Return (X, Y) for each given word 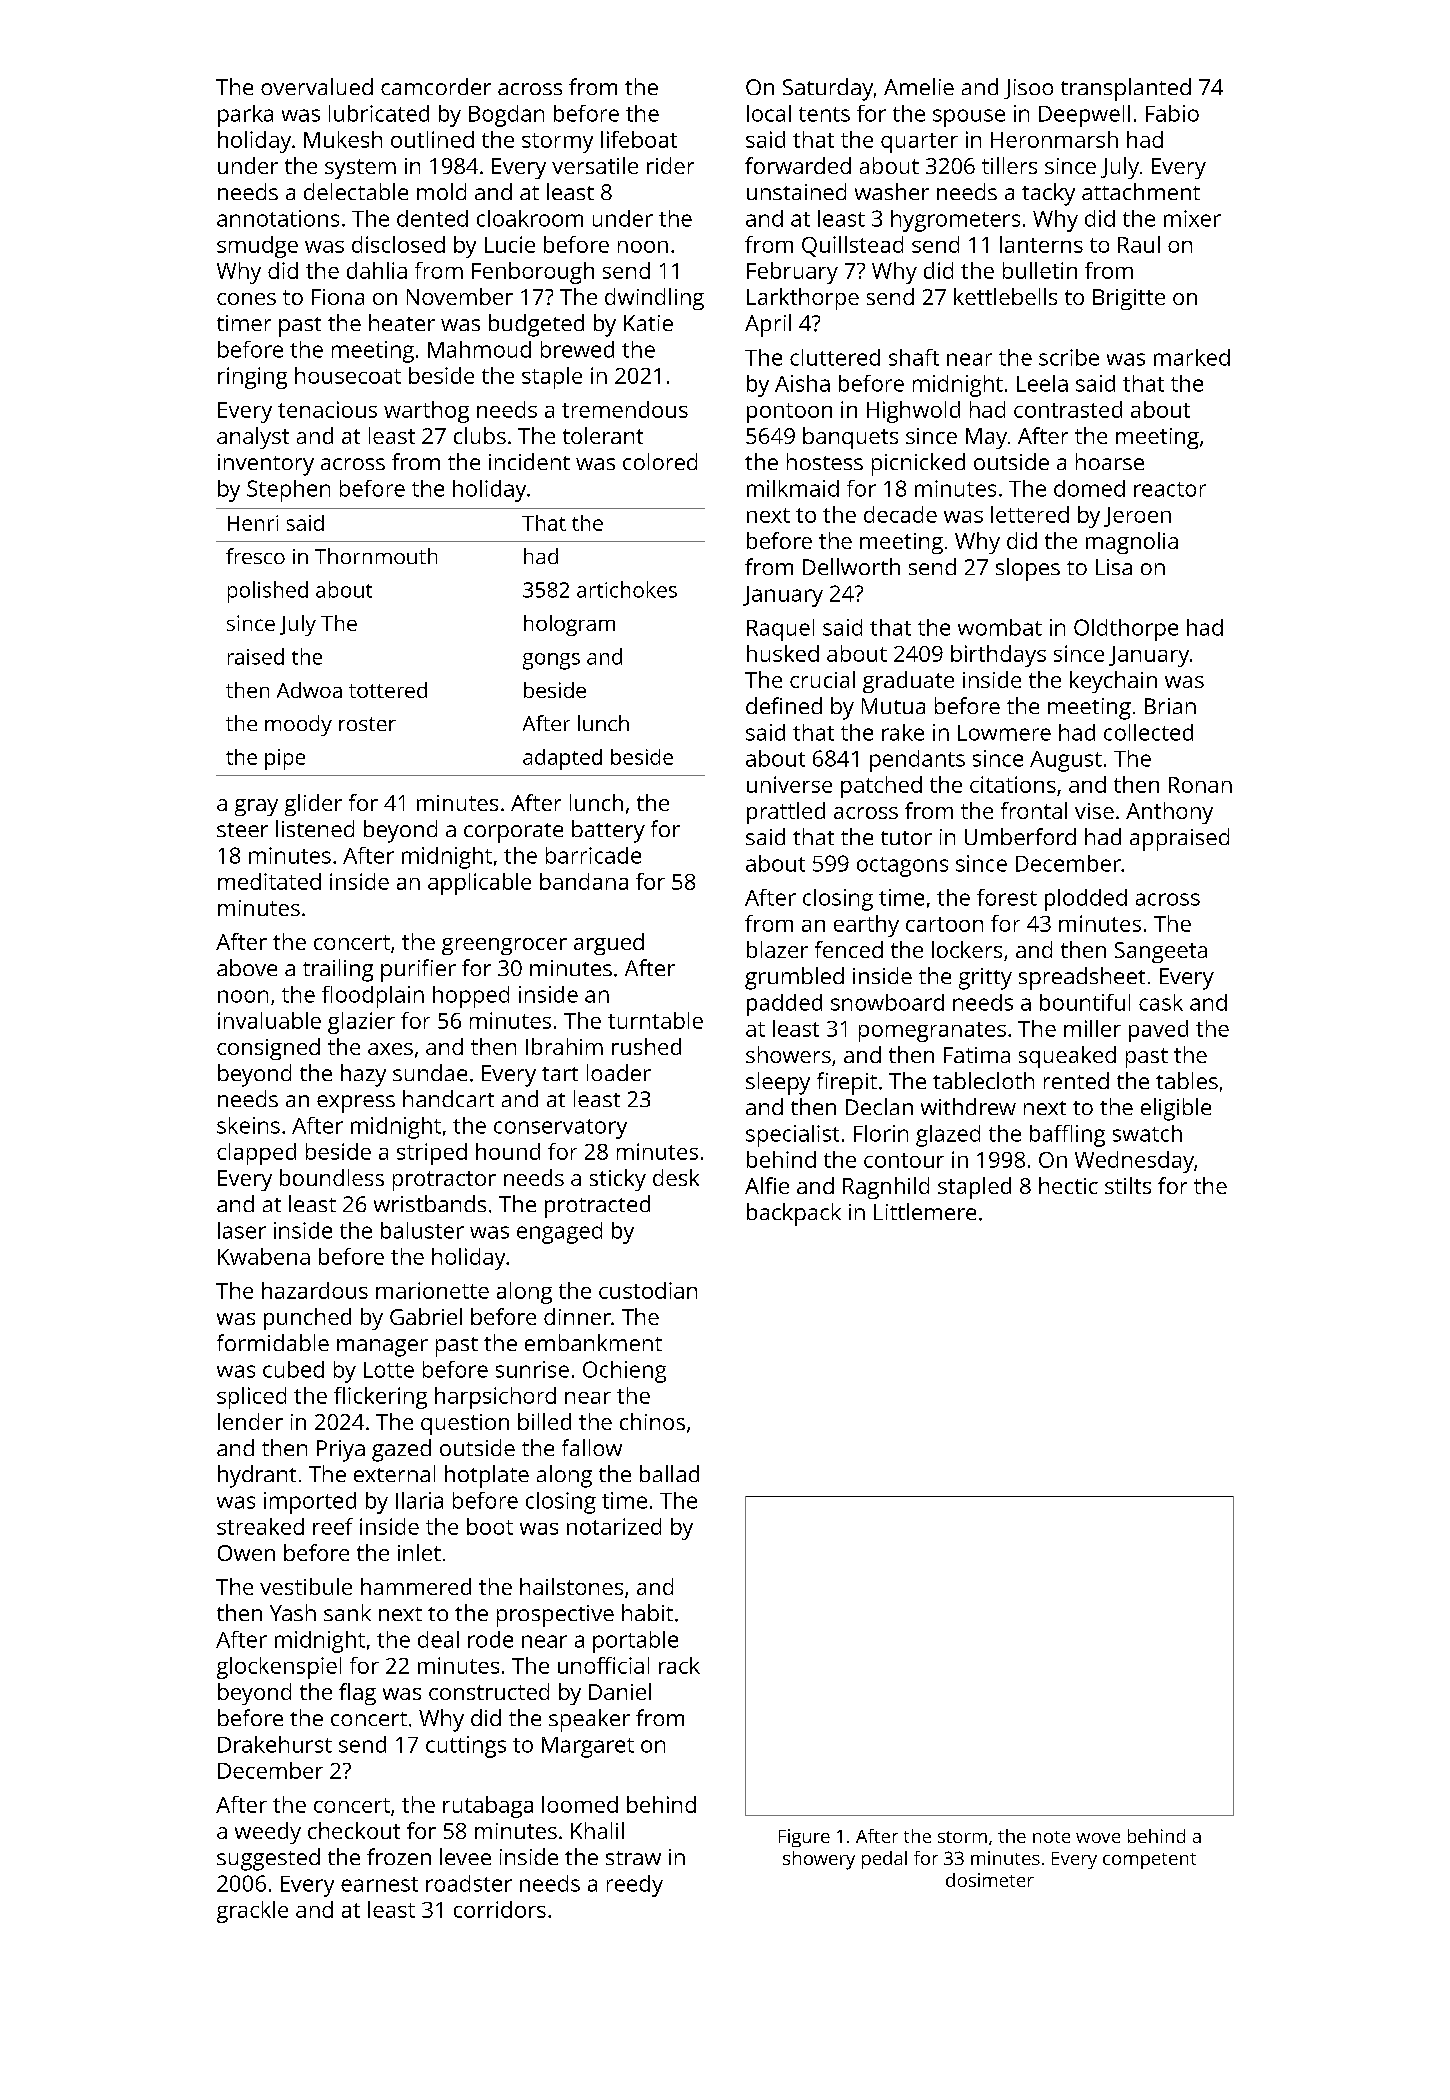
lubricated (379, 113)
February (792, 273)
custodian (648, 1290)
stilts (1128, 1185)
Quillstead (852, 246)
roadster (469, 1883)
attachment (1141, 191)
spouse (969, 118)
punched (307, 1319)
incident (529, 461)
